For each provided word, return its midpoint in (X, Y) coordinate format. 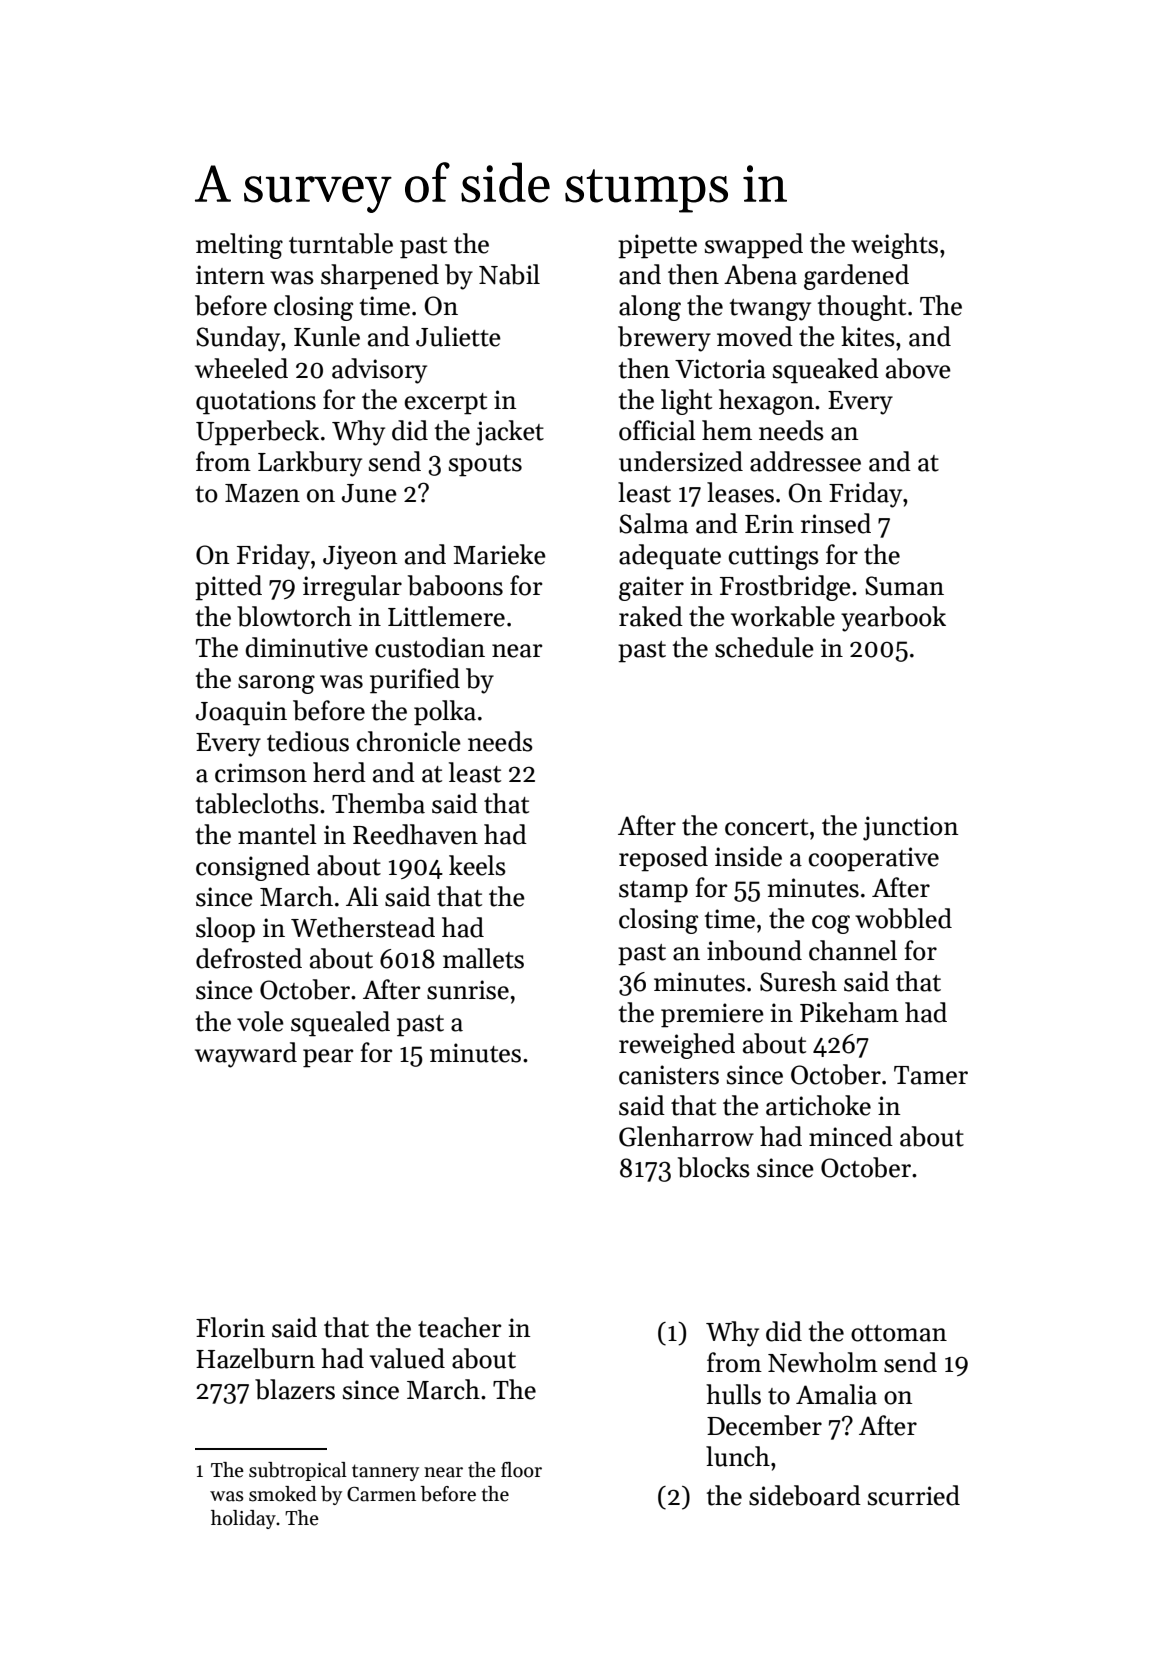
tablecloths (257, 803)
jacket (510, 433)
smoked (283, 1494)
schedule (764, 647)
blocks (714, 1167)
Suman (904, 586)
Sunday (238, 339)
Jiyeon (360, 557)
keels (477, 865)
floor (521, 1470)
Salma (653, 523)
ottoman (899, 1333)
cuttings (774, 557)
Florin (230, 1327)
